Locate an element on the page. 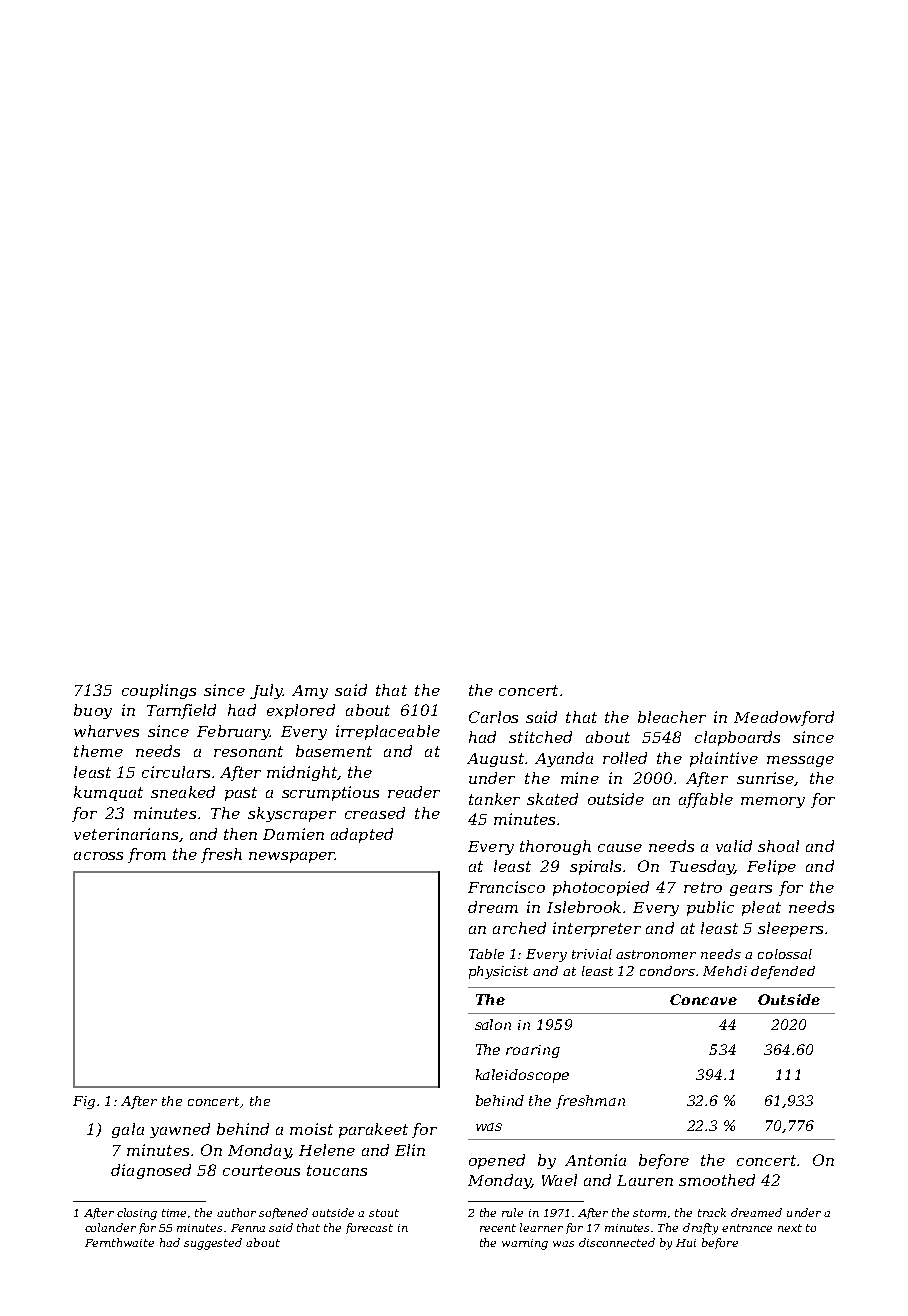 This document has width=908, height=1316. physicist is located at coordinates (498, 972).
